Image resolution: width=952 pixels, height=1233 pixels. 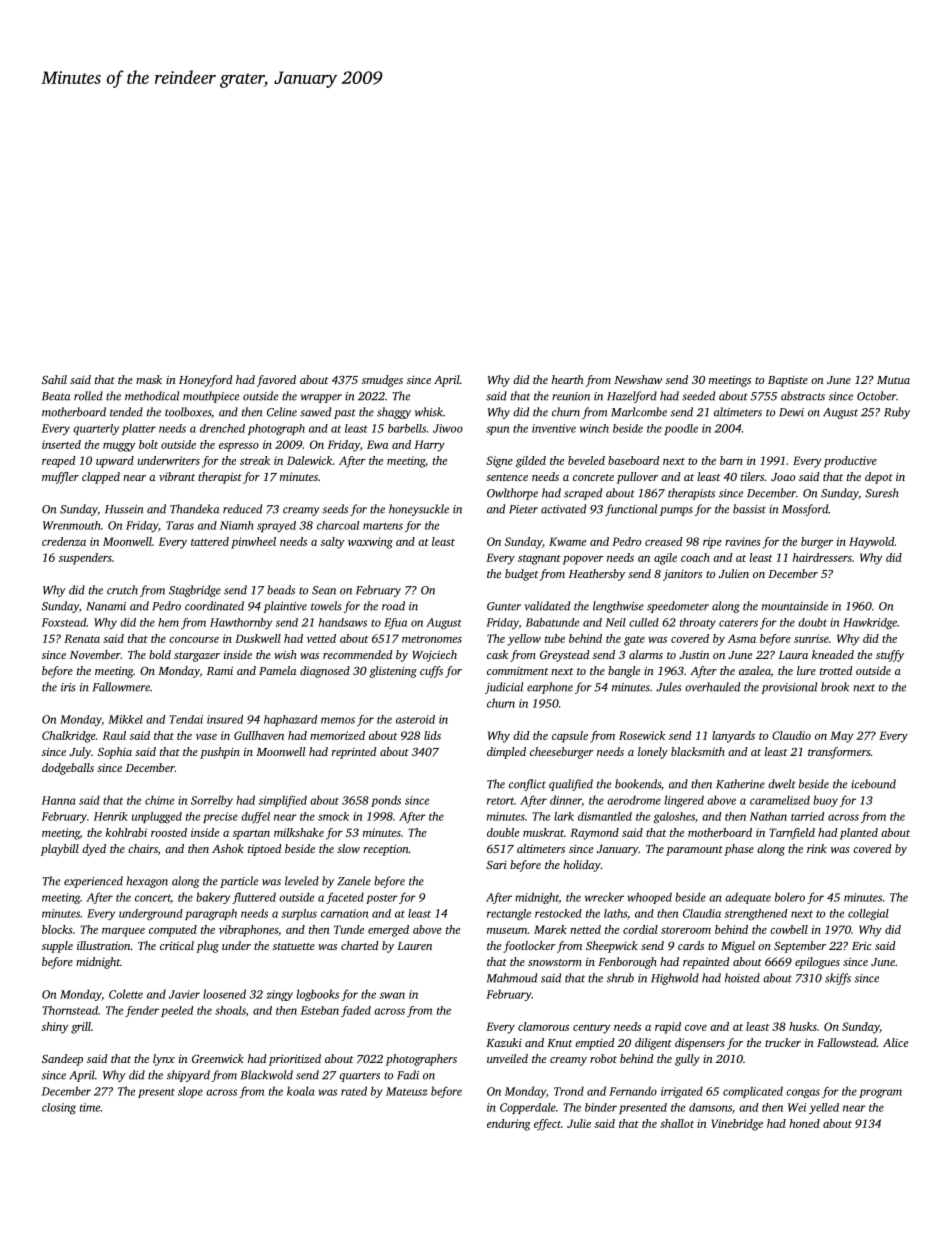 I want to click on slope, so click(x=190, y=1092).
